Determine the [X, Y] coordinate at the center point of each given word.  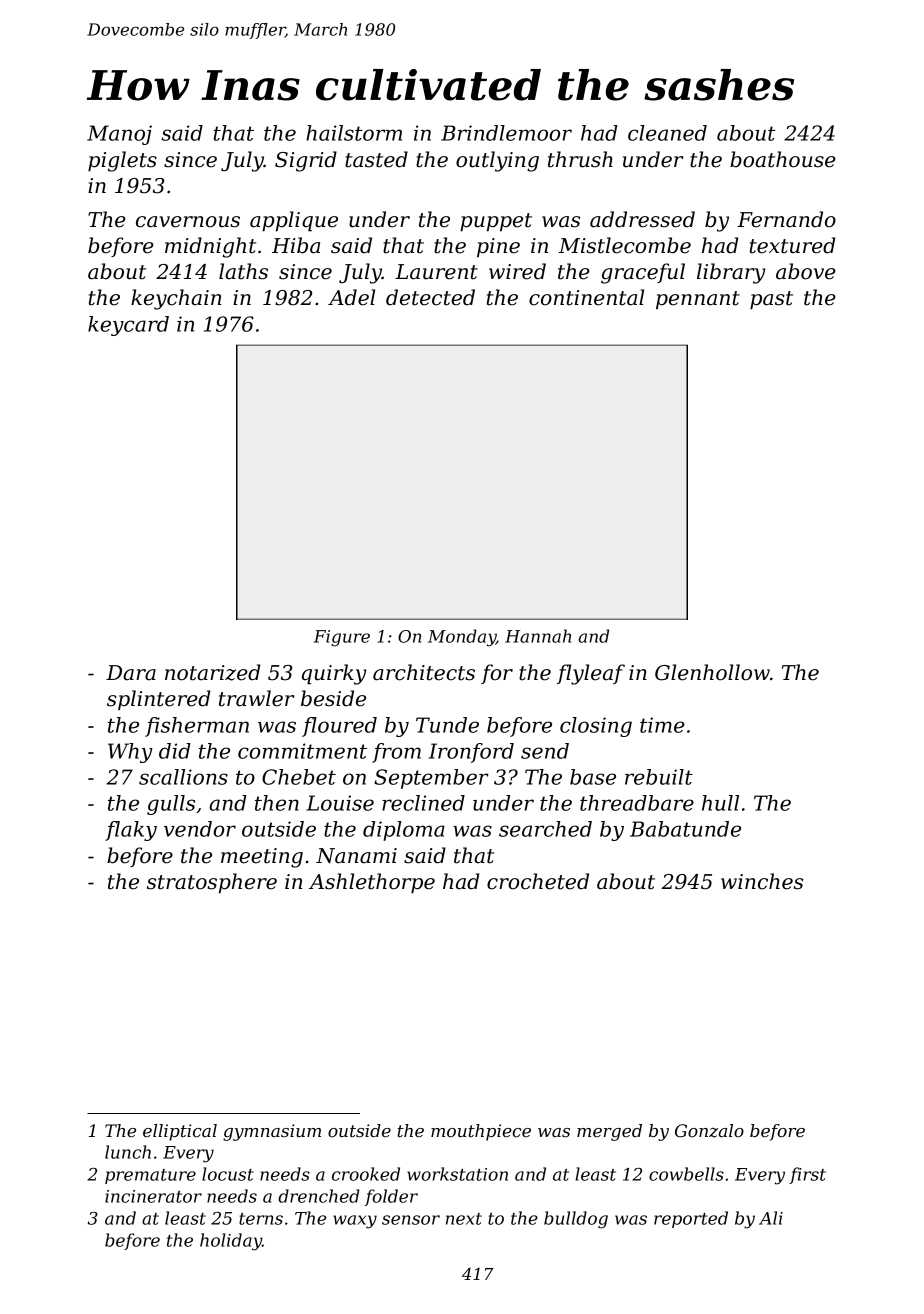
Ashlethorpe [372, 883]
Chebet [299, 777]
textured [792, 245]
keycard [128, 326]
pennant [698, 300]
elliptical [180, 1132]
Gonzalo [709, 1131]
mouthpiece [481, 1132]
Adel [351, 297]
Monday [462, 638]
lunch [128, 1152]
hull [720, 803]
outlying [497, 161]
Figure [342, 638]
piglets [122, 161]
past [771, 300]
